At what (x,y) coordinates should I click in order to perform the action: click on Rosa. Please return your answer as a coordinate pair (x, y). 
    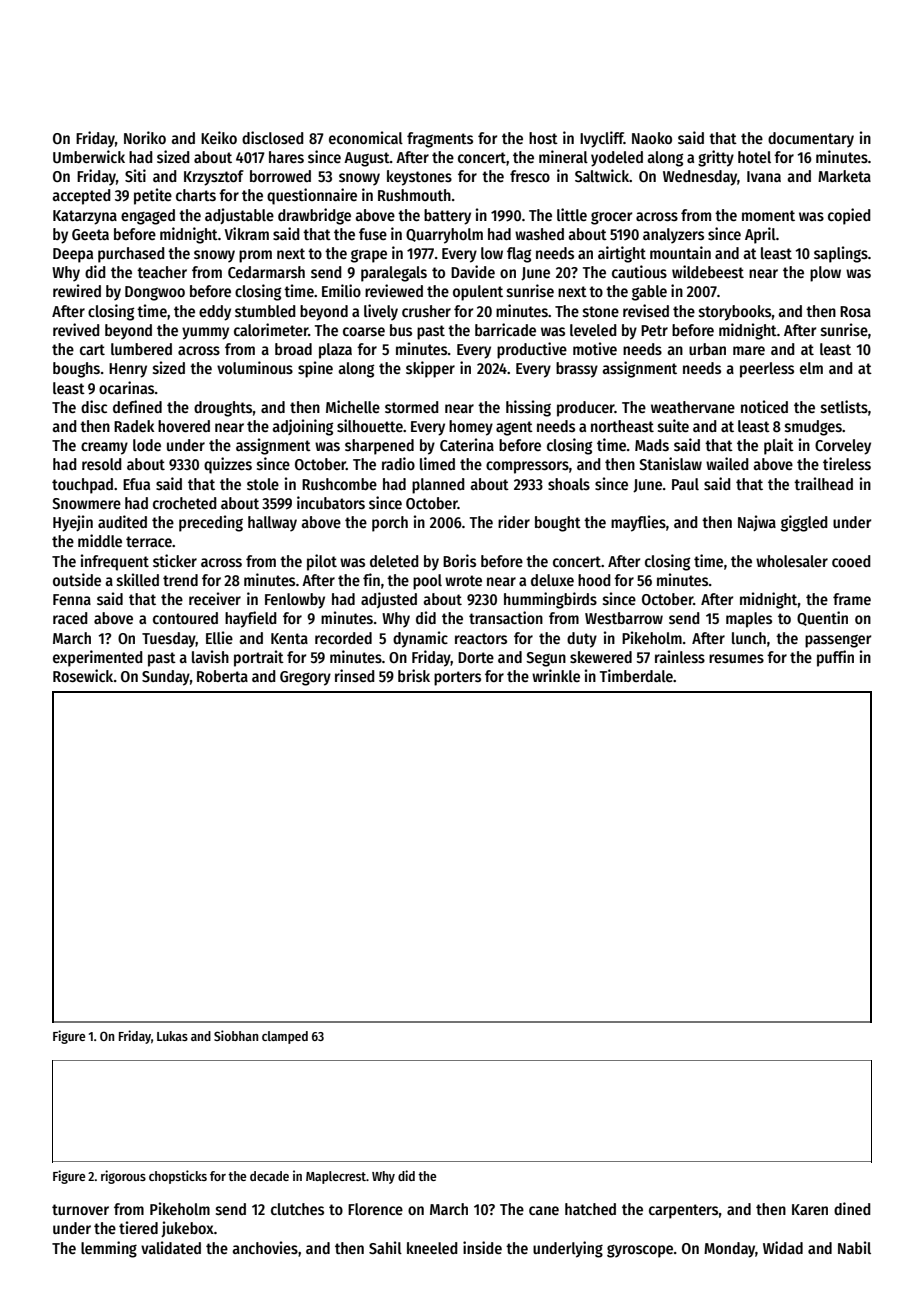
    Looking at the image, I should click on (855, 311).
